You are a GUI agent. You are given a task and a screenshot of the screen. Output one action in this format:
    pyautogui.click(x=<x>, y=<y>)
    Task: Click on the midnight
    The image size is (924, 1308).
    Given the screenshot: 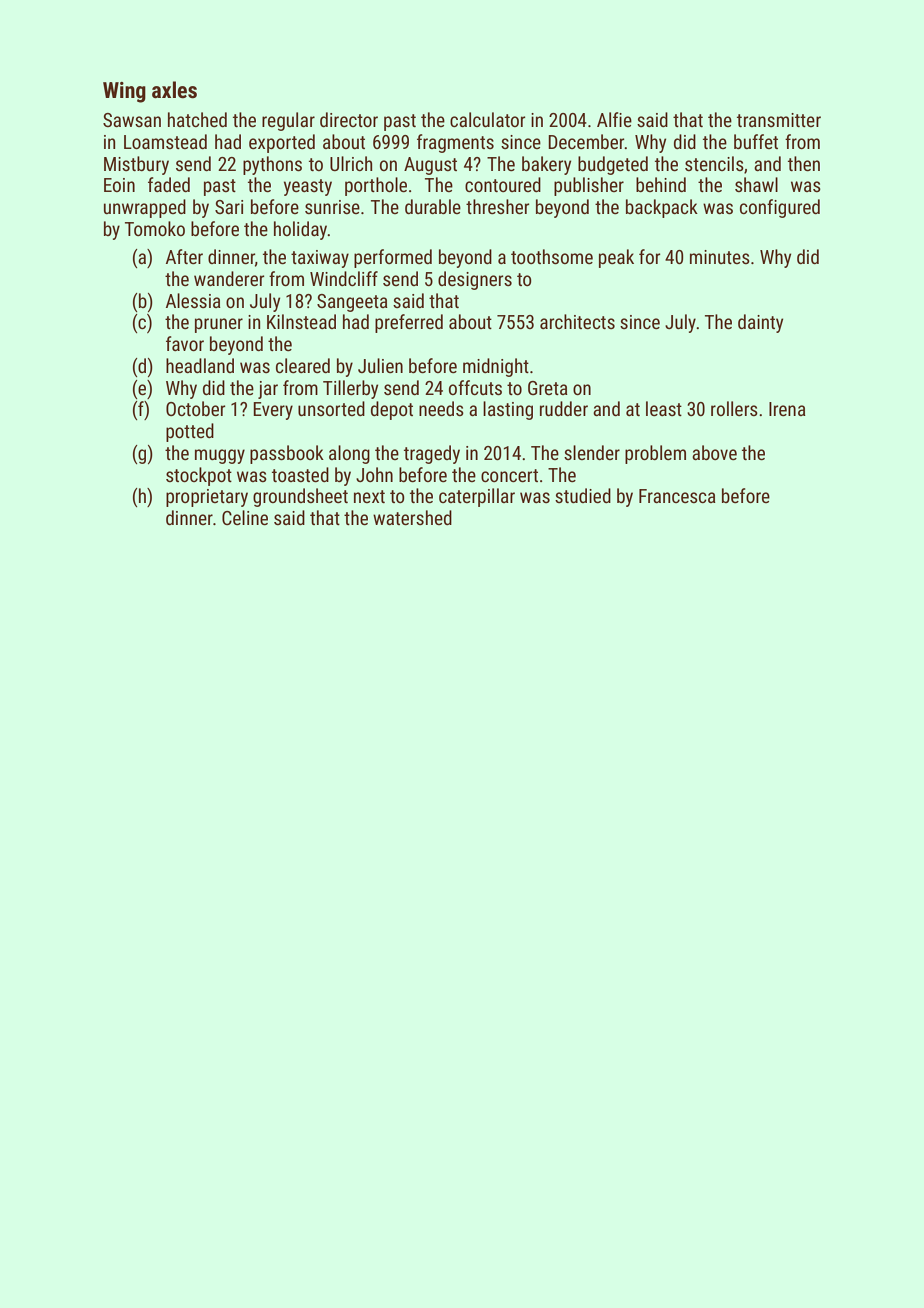 What is the action you would take?
    pyautogui.click(x=496, y=367)
